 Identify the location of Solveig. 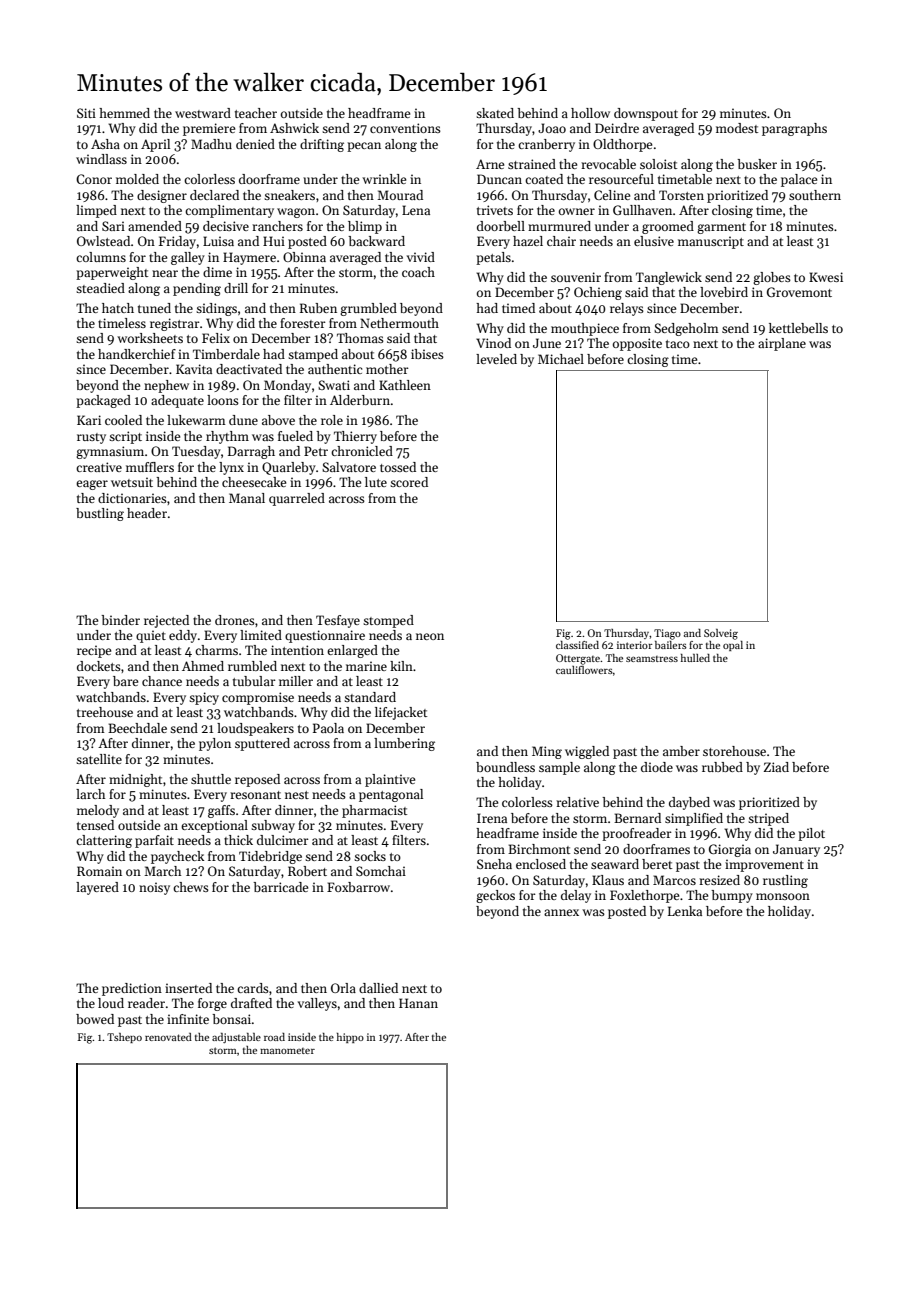
(721, 634).
